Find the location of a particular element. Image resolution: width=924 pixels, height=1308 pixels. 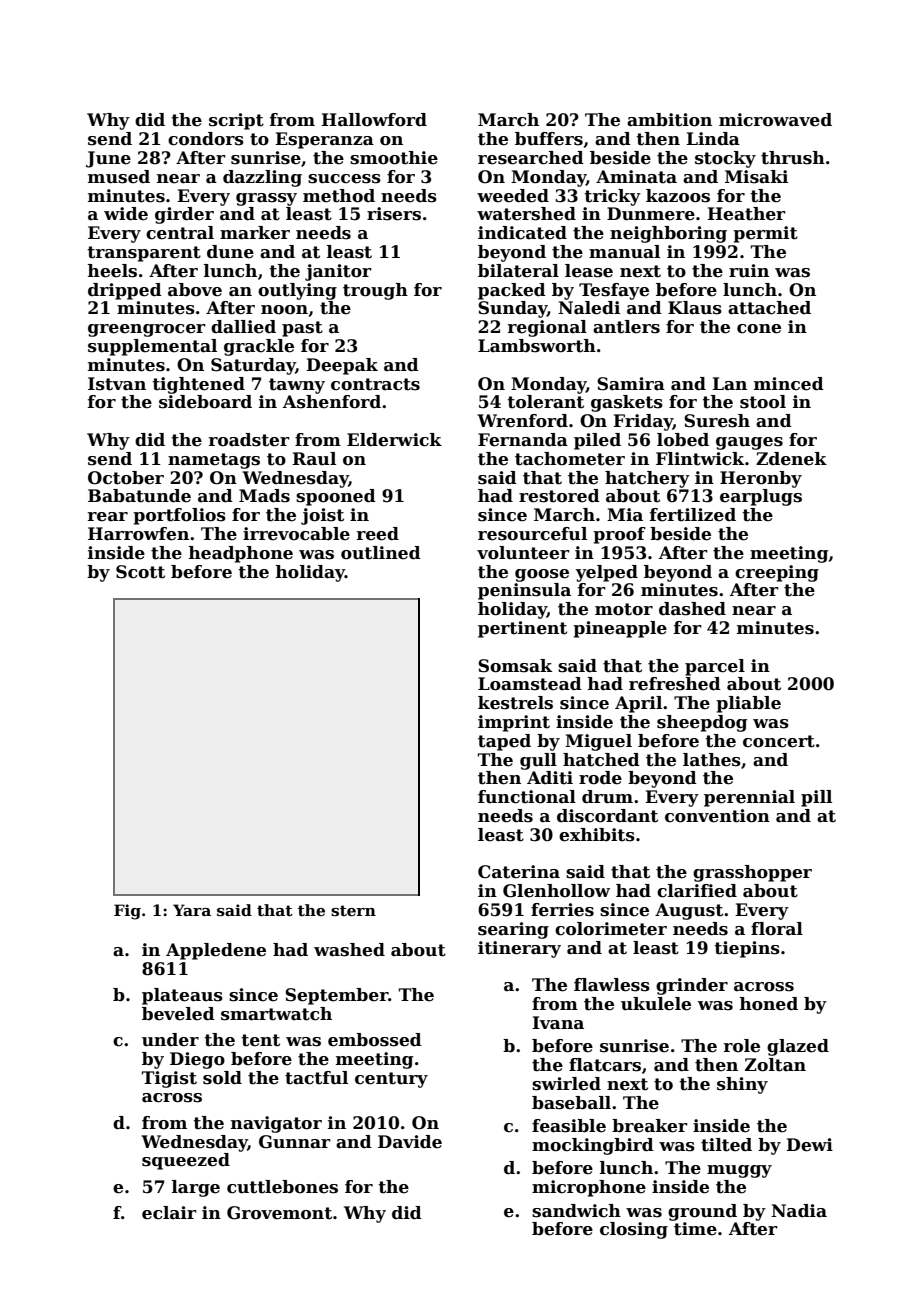

Ivana is located at coordinates (558, 1023).
